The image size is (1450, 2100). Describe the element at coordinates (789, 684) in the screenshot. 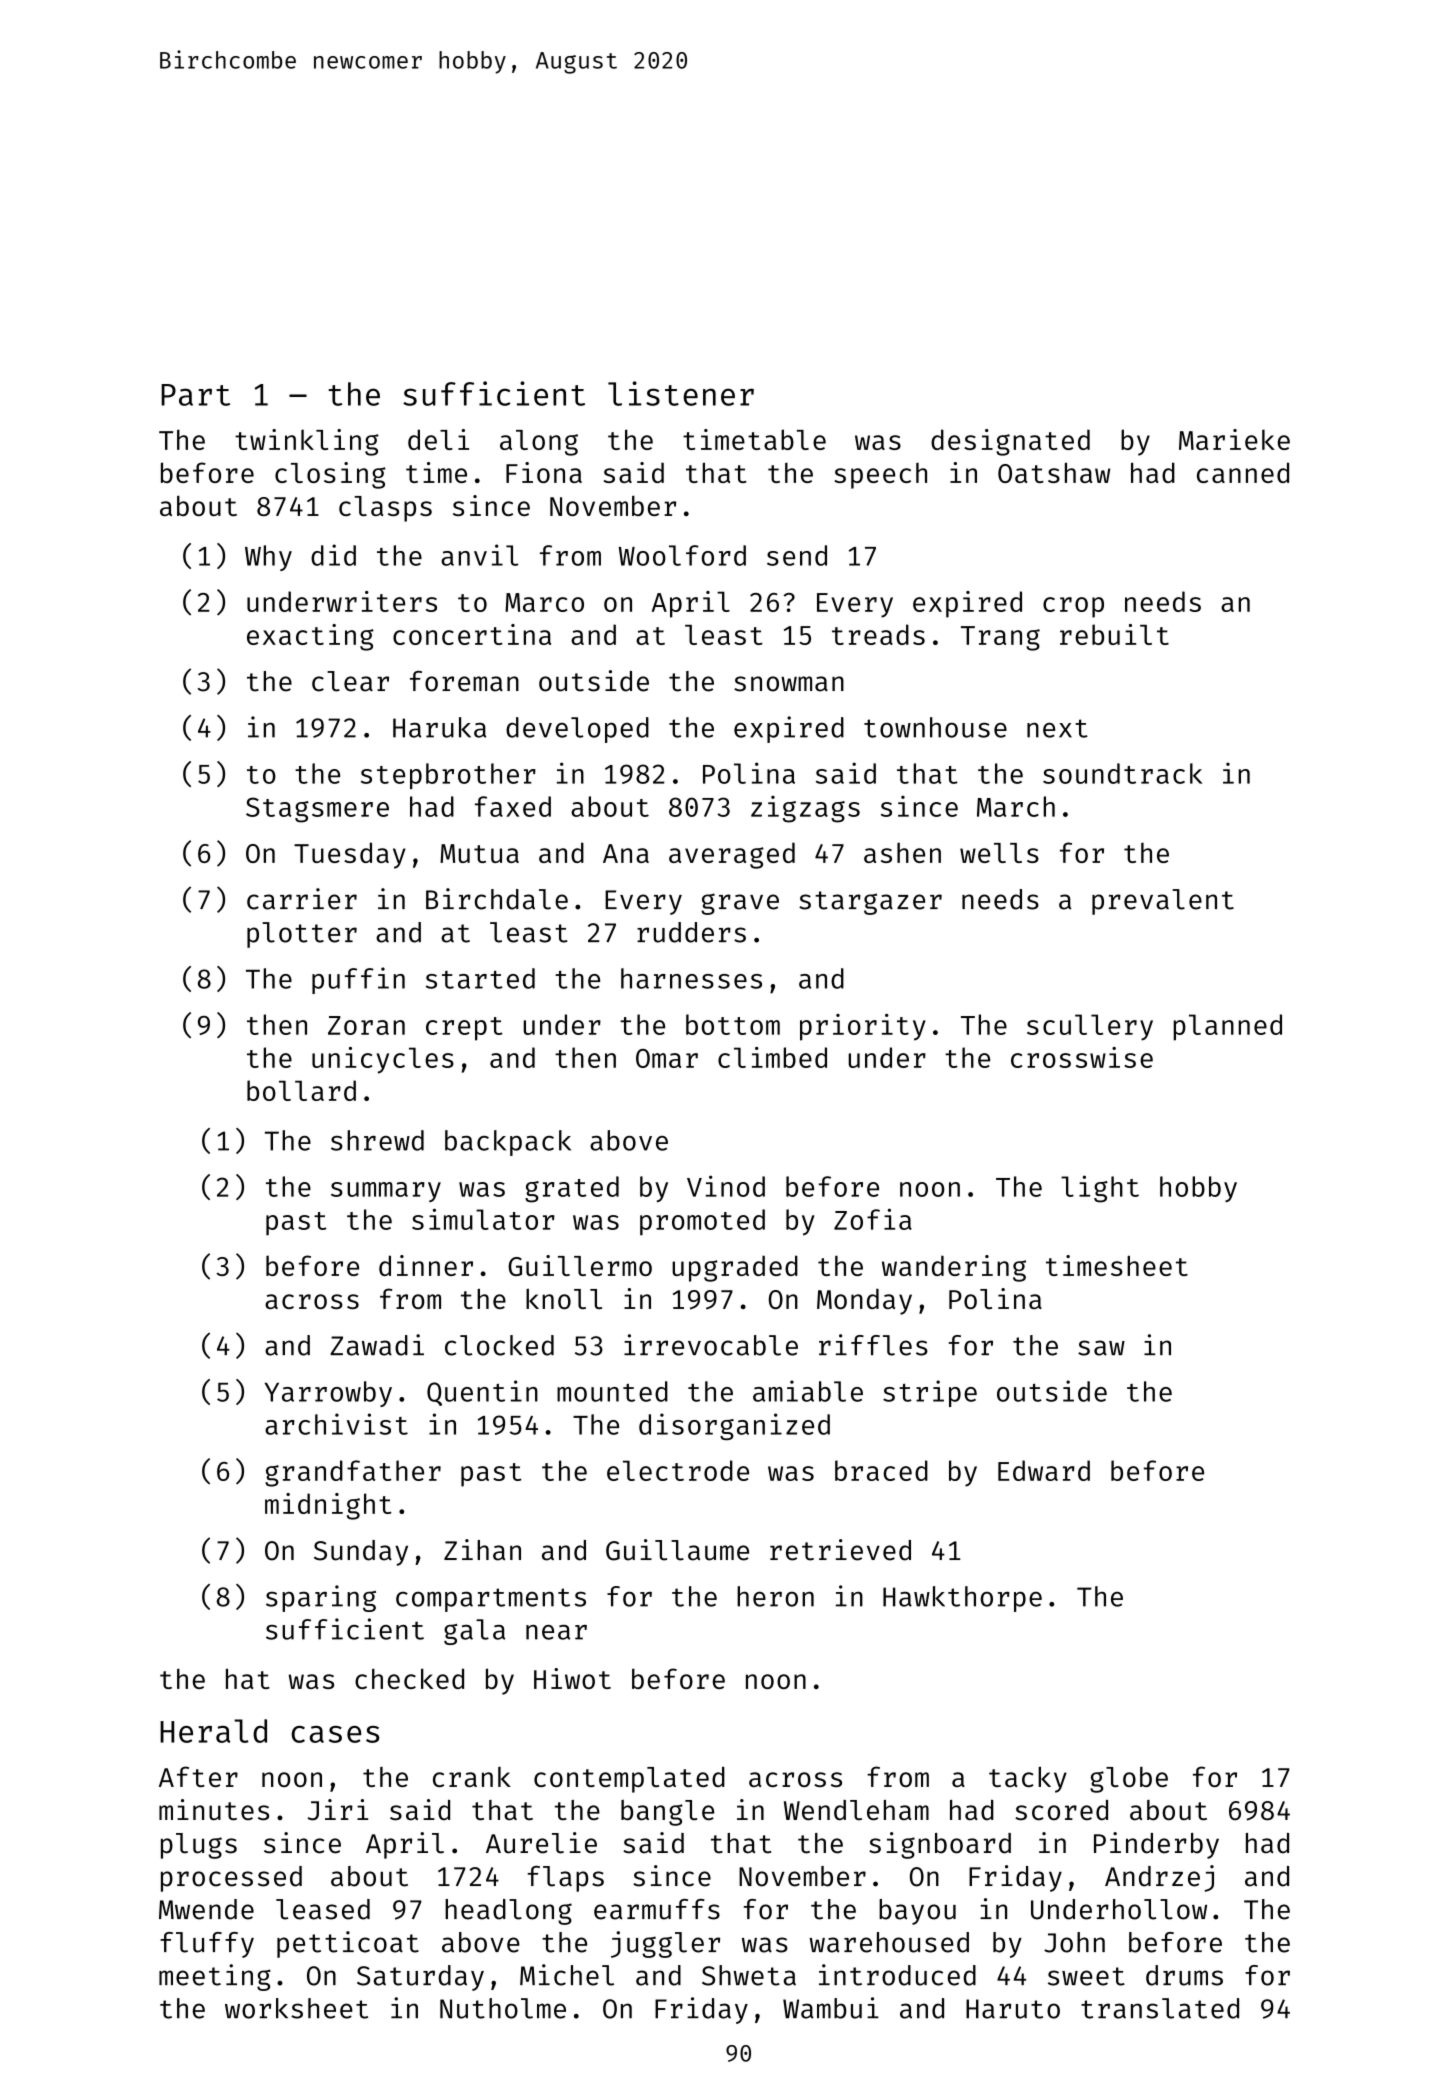

I see `snowman` at that location.
